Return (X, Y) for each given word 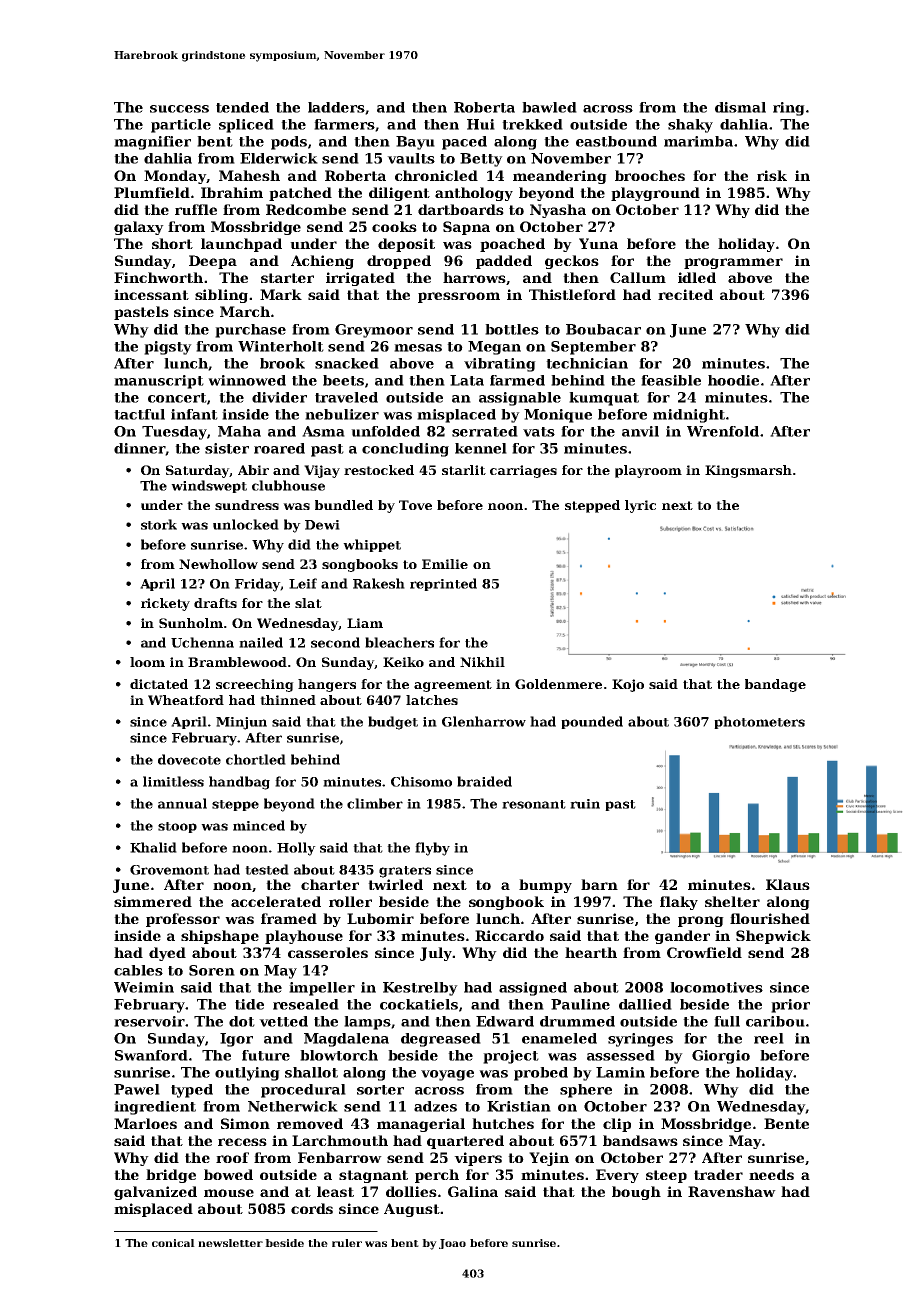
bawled (549, 107)
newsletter (230, 1243)
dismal (740, 107)
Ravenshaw (732, 1191)
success (179, 109)
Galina (473, 1191)
